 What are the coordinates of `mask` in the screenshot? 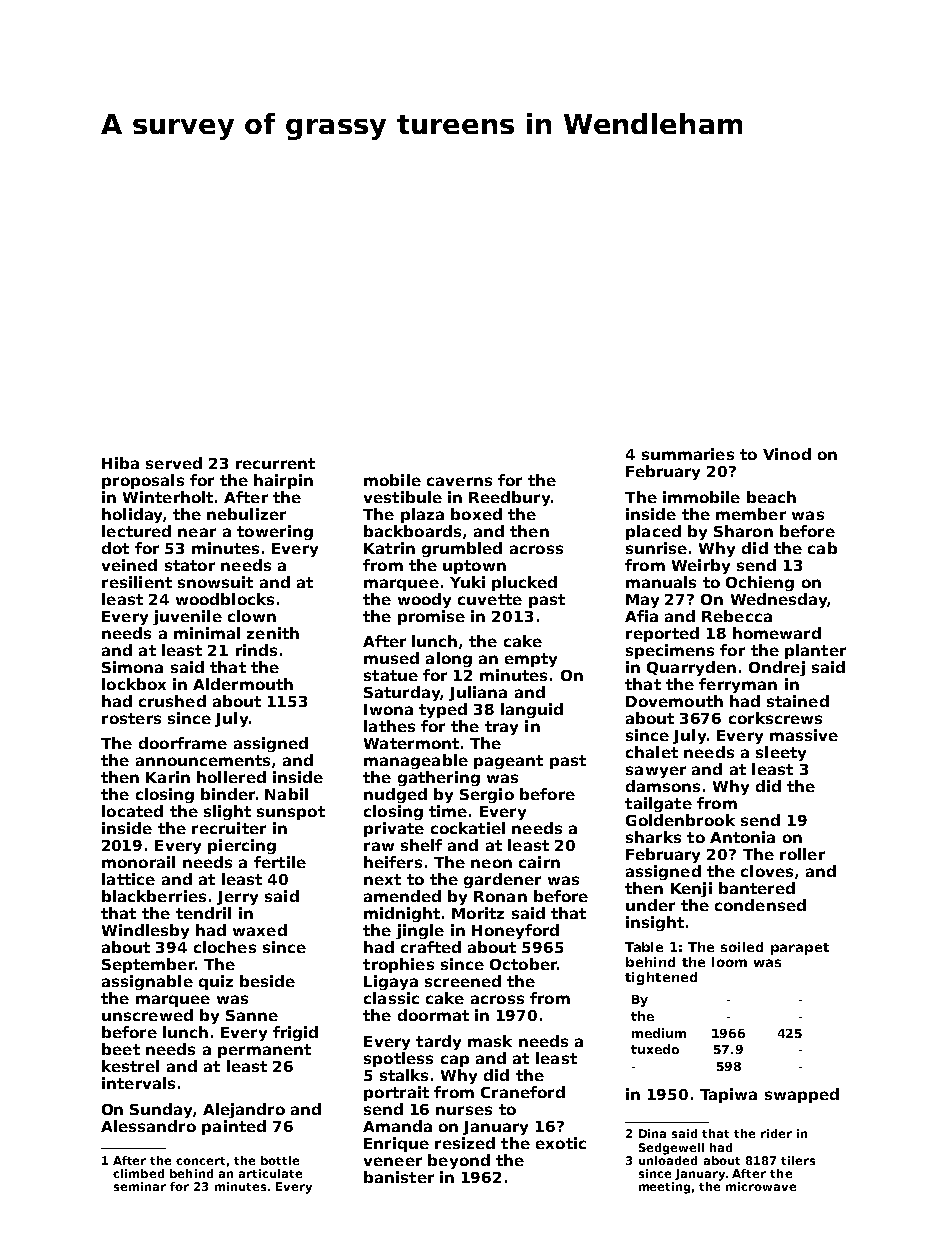 It's located at (490, 1041).
